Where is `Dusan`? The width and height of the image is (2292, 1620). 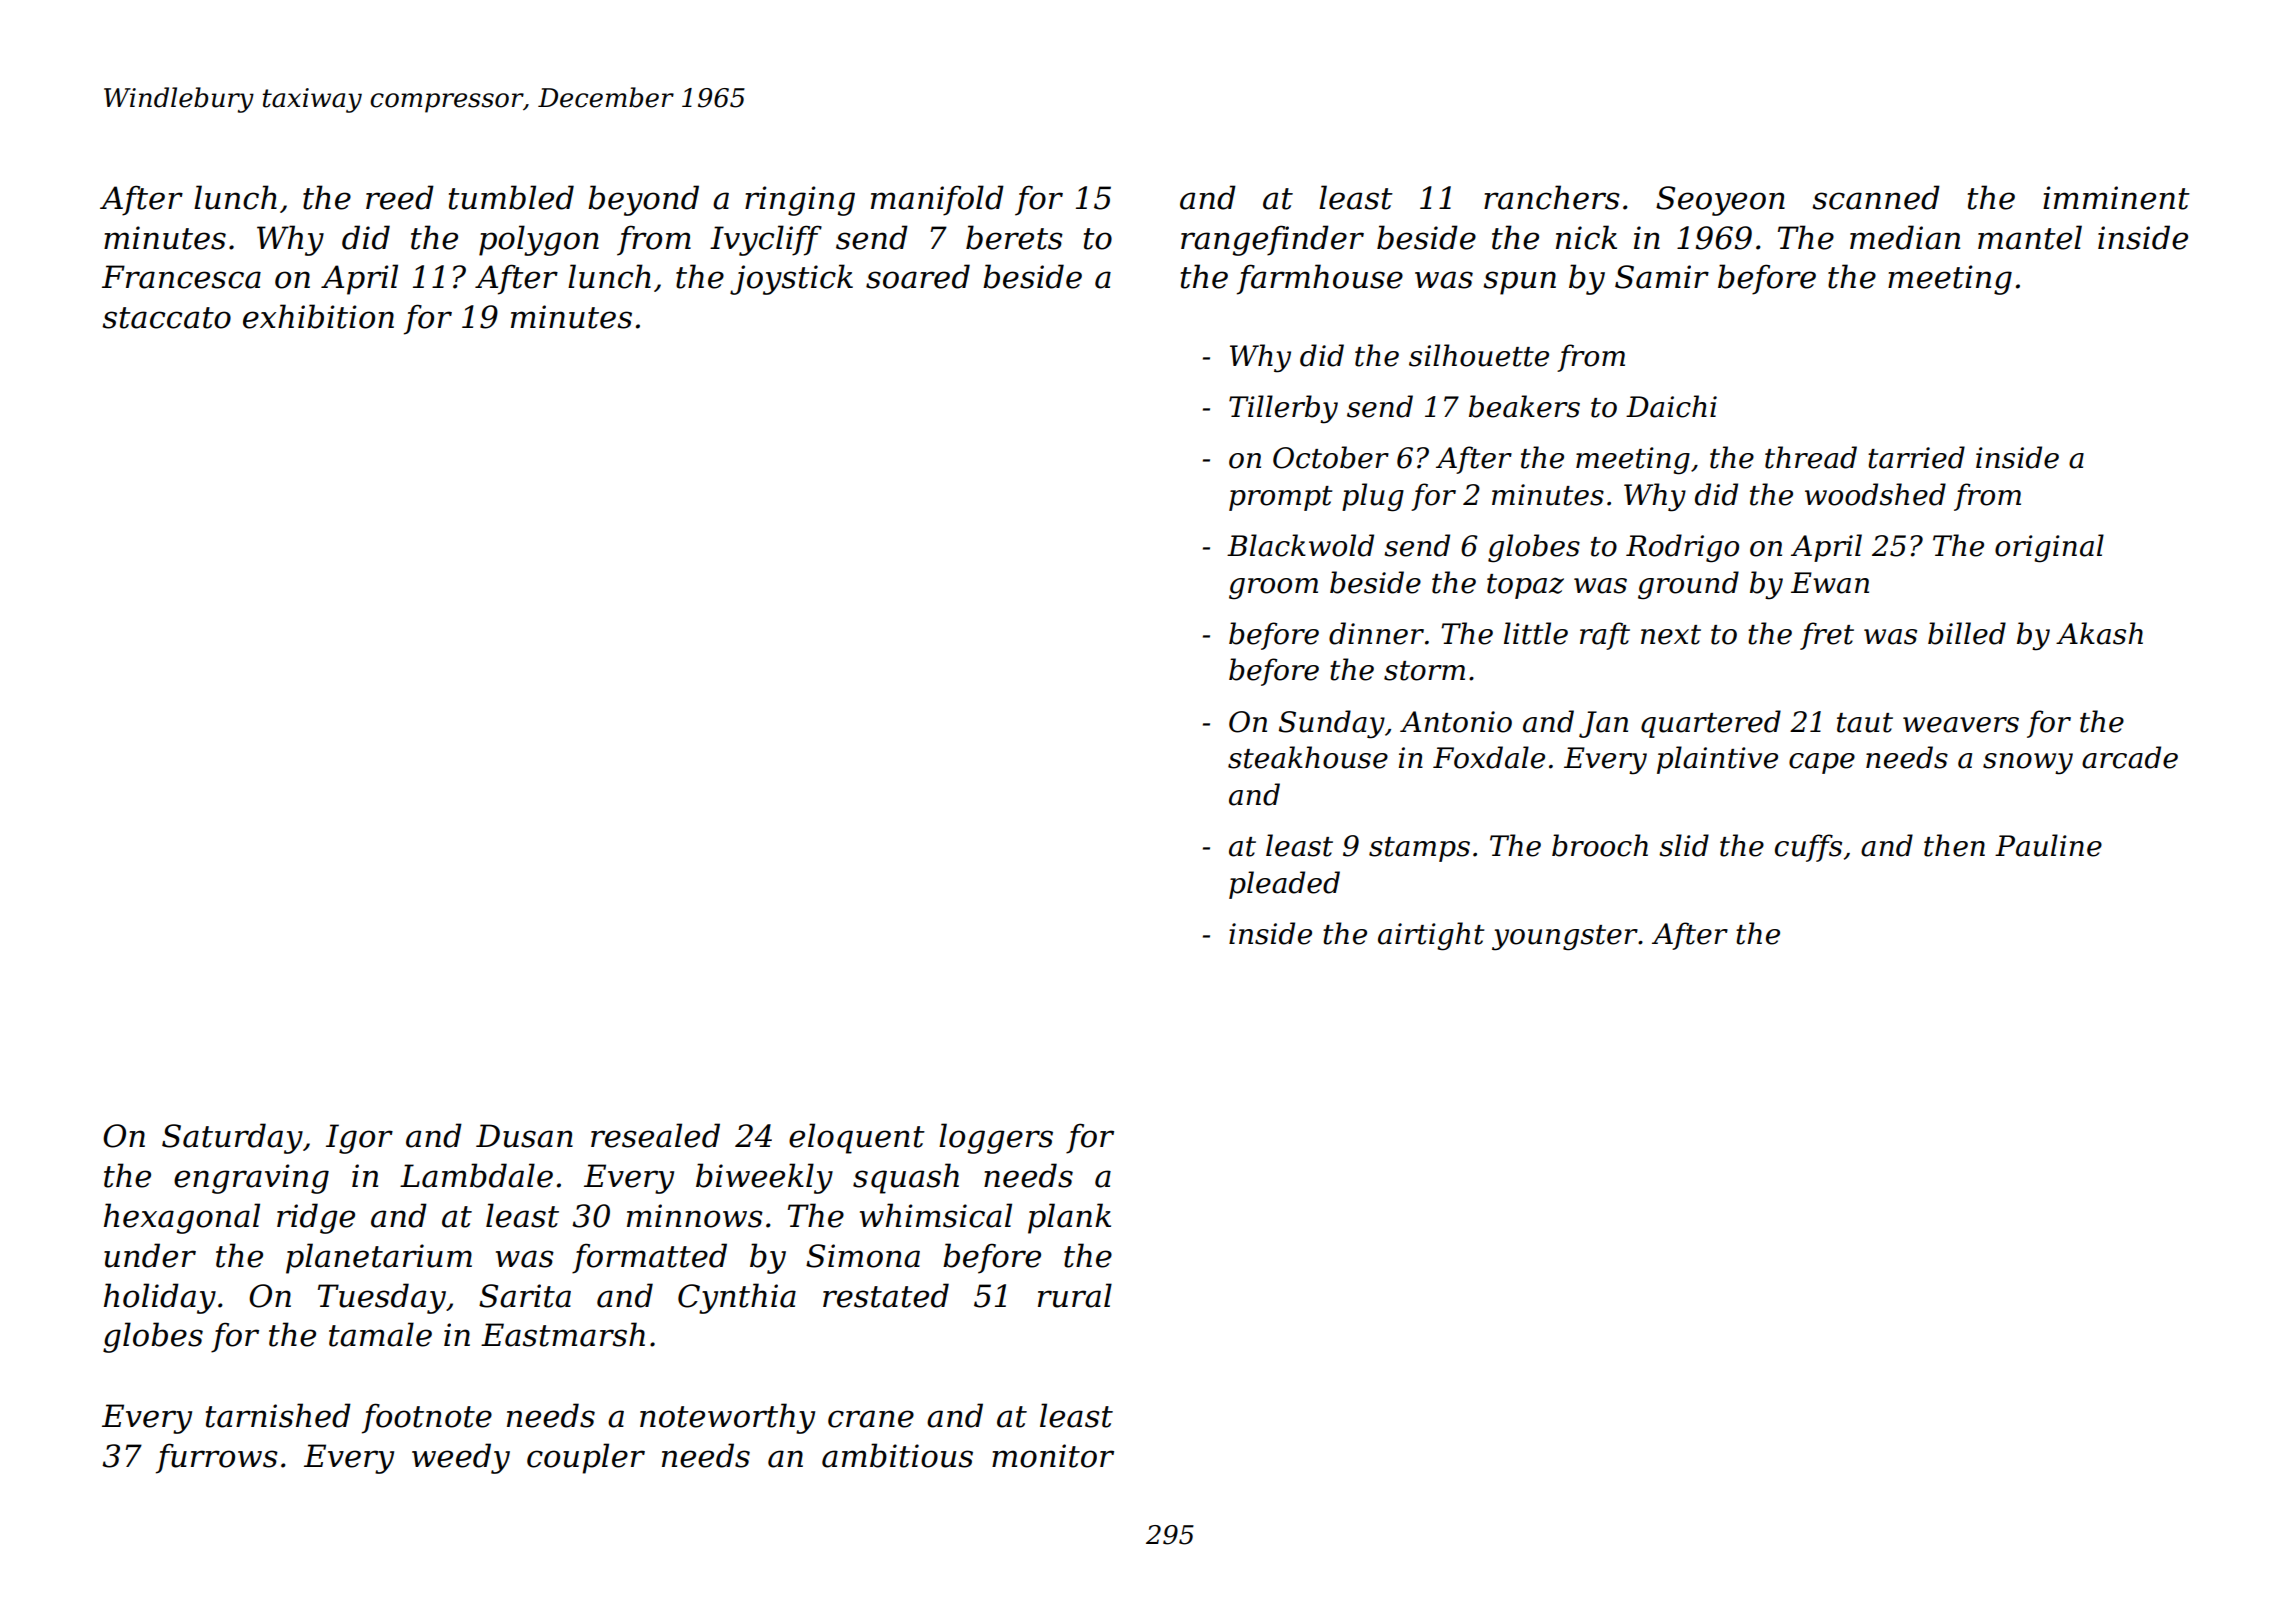
Dusan is located at coordinates (524, 1136).
